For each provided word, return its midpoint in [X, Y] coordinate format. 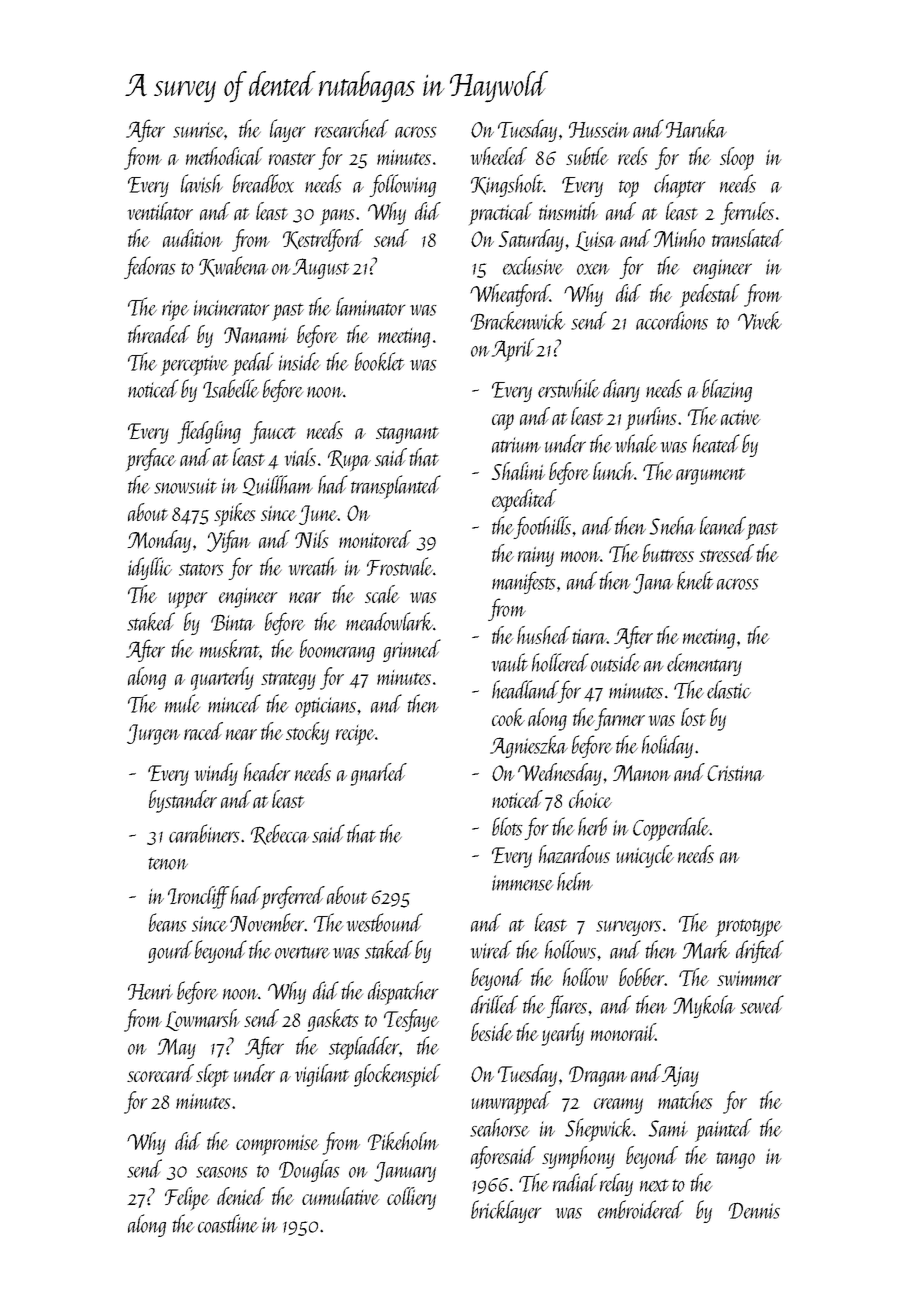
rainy [536, 557]
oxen [593, 269]
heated [716, 443]
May [177, 1048]
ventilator [160, 211]
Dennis [754, 1210]
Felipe [187, 1198]
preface [151, 459]
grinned [412, 650]
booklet [380, 361]
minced [234, 703]
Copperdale [671, 829]
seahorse [499, 1127]
